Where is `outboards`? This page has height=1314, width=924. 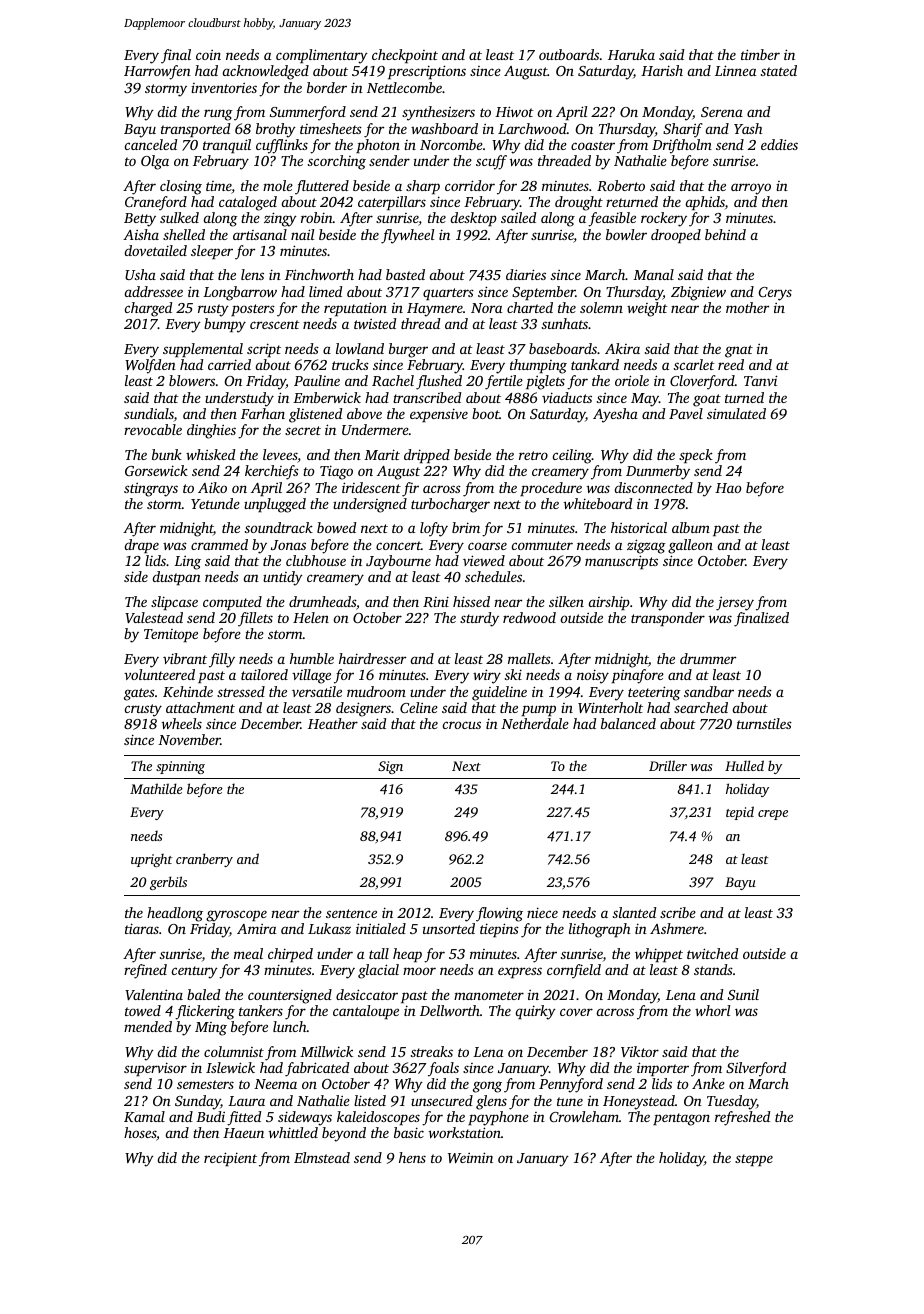 outboards is located at coordinates (569, 54).
